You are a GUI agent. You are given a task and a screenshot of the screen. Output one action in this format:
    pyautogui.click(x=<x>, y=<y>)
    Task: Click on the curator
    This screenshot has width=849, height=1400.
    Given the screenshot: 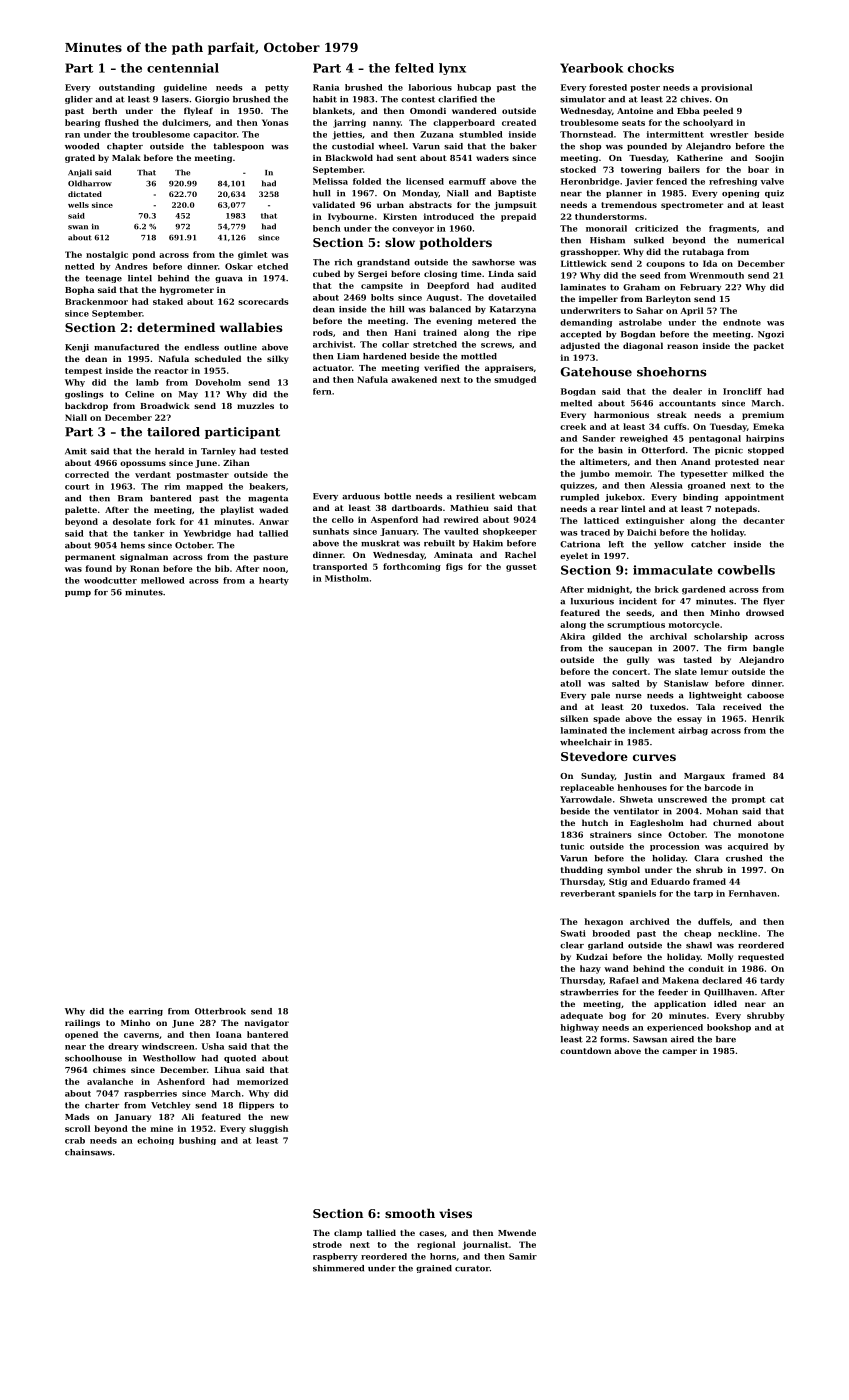 What is the action you would take?
    pyautogui.click(x=472, y=1268)
